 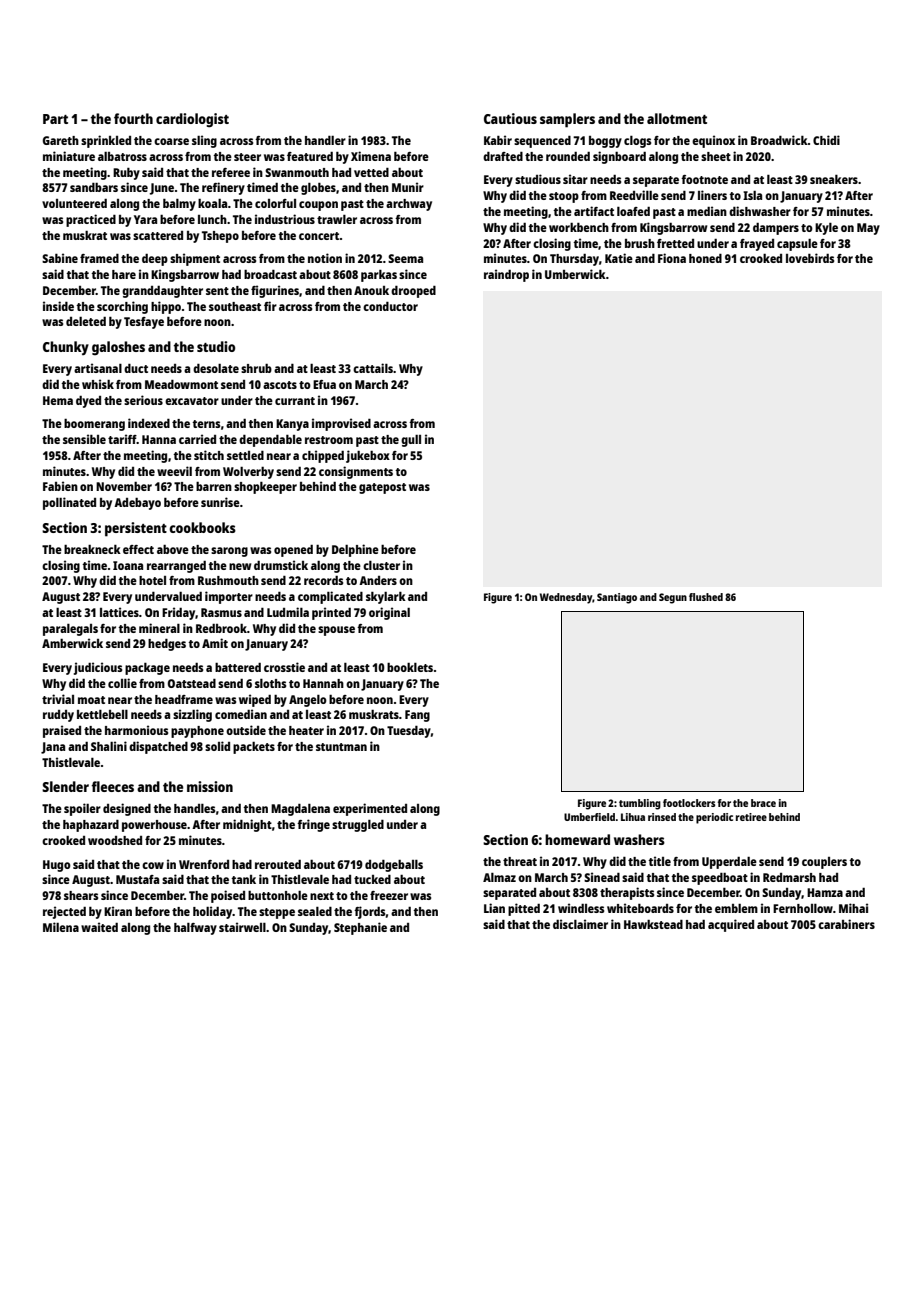 What do you see at coordinates (60, 258) in the screenshot?
I see `Sabine` at bounding box center [60, 258].
